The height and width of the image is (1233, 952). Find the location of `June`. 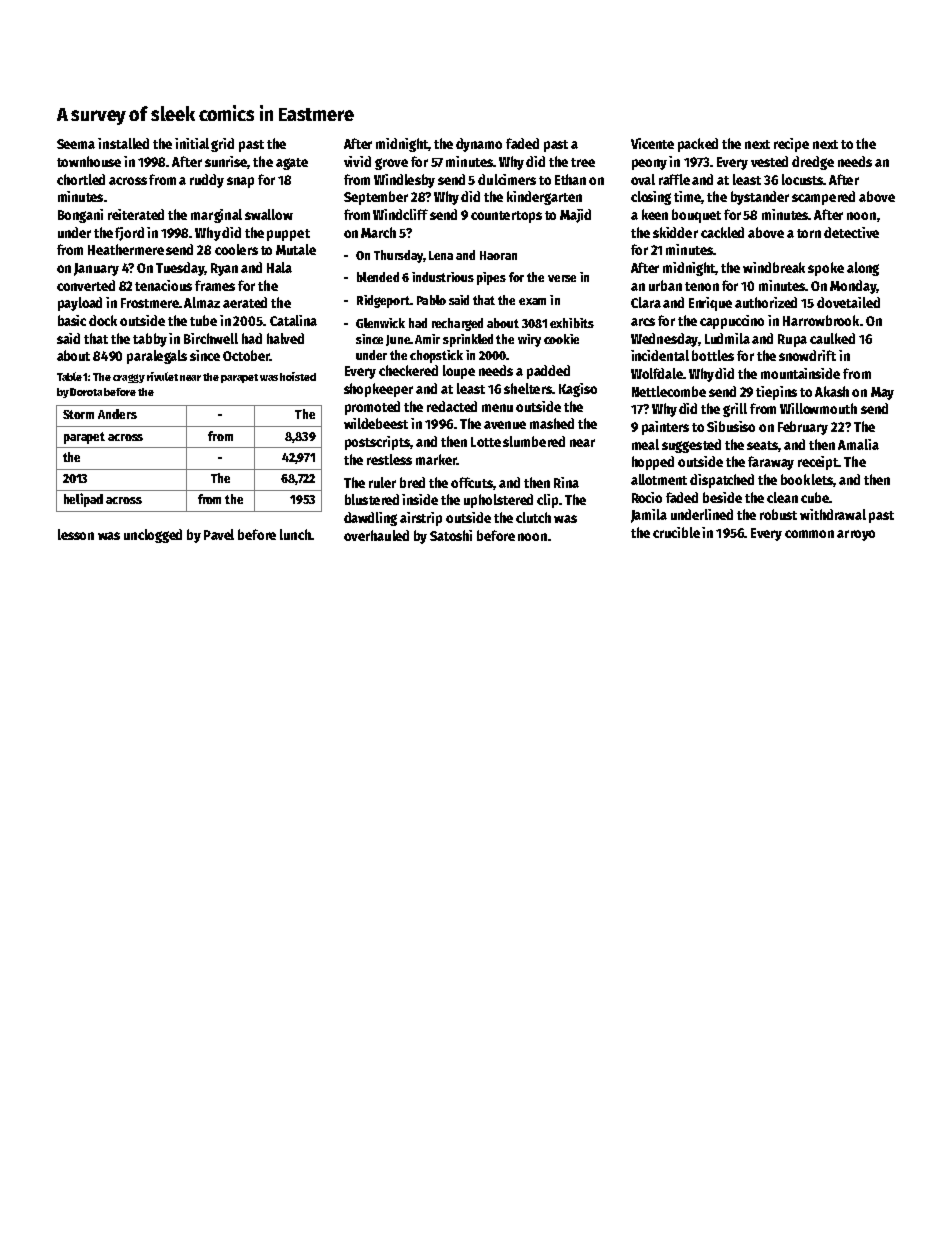

June is located at coordinates (398, 340).
